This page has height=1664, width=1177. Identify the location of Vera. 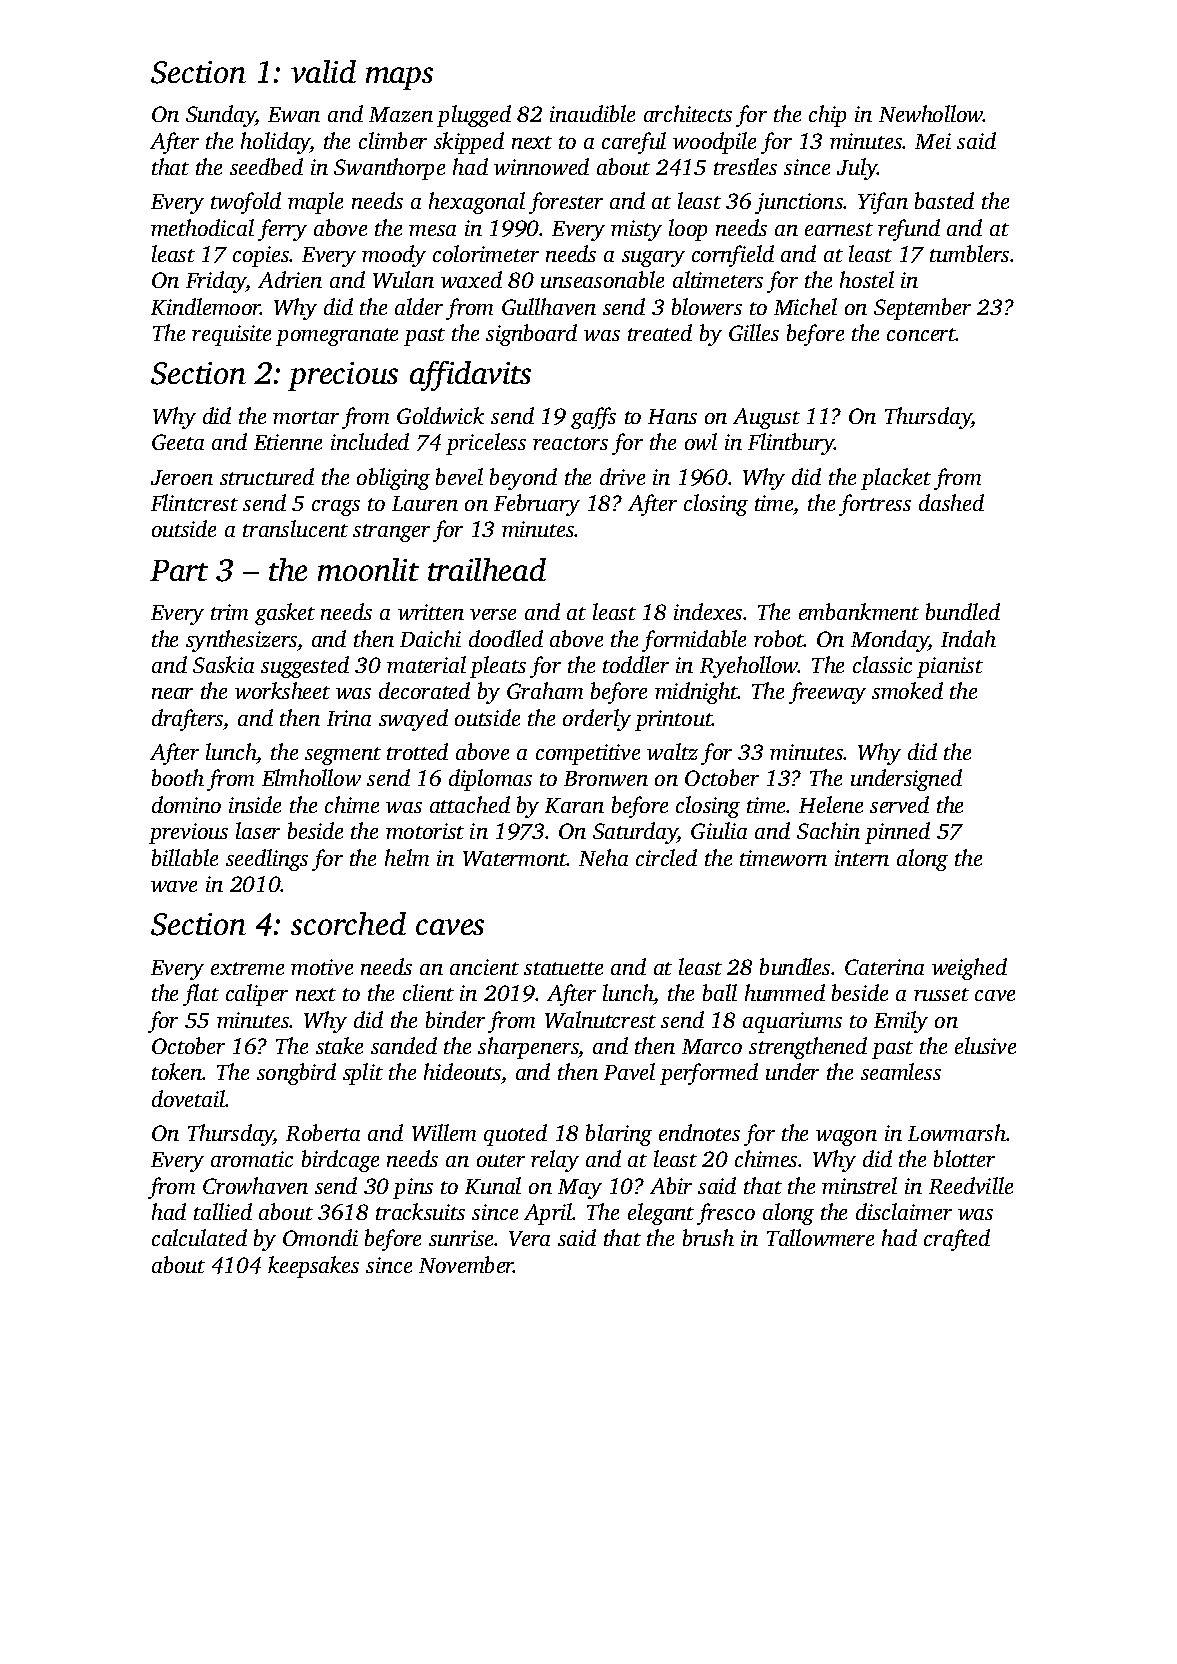
(529, 1238).
